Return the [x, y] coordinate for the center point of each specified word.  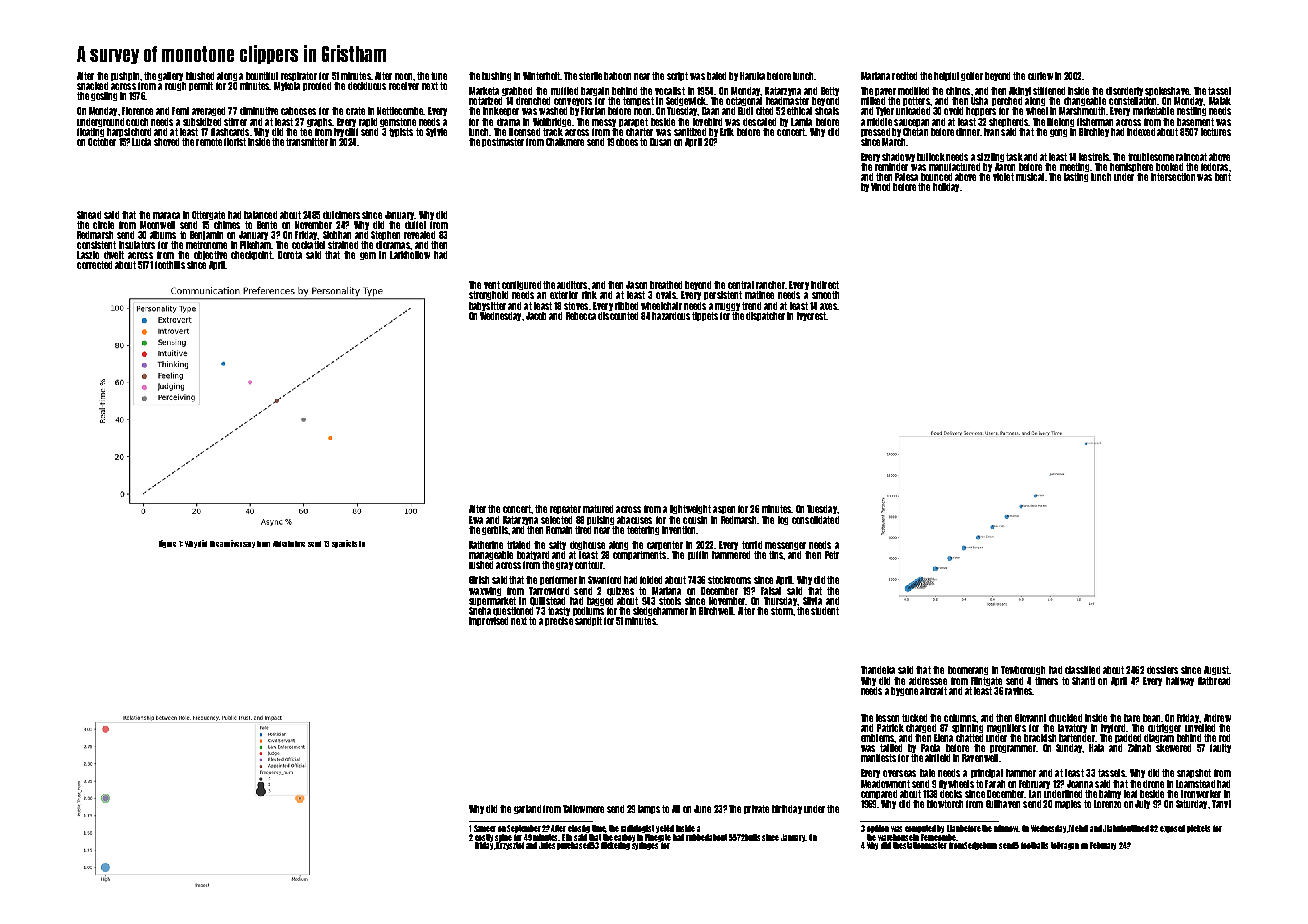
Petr [832, 555]
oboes [627, 142]
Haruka [752, 76]
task [1014, 157]
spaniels [344, 544]
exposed [1172, 829]
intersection [1173, 177]
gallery [170, 76]
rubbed [697, 837]
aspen [724, 510]
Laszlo [88, 255]
